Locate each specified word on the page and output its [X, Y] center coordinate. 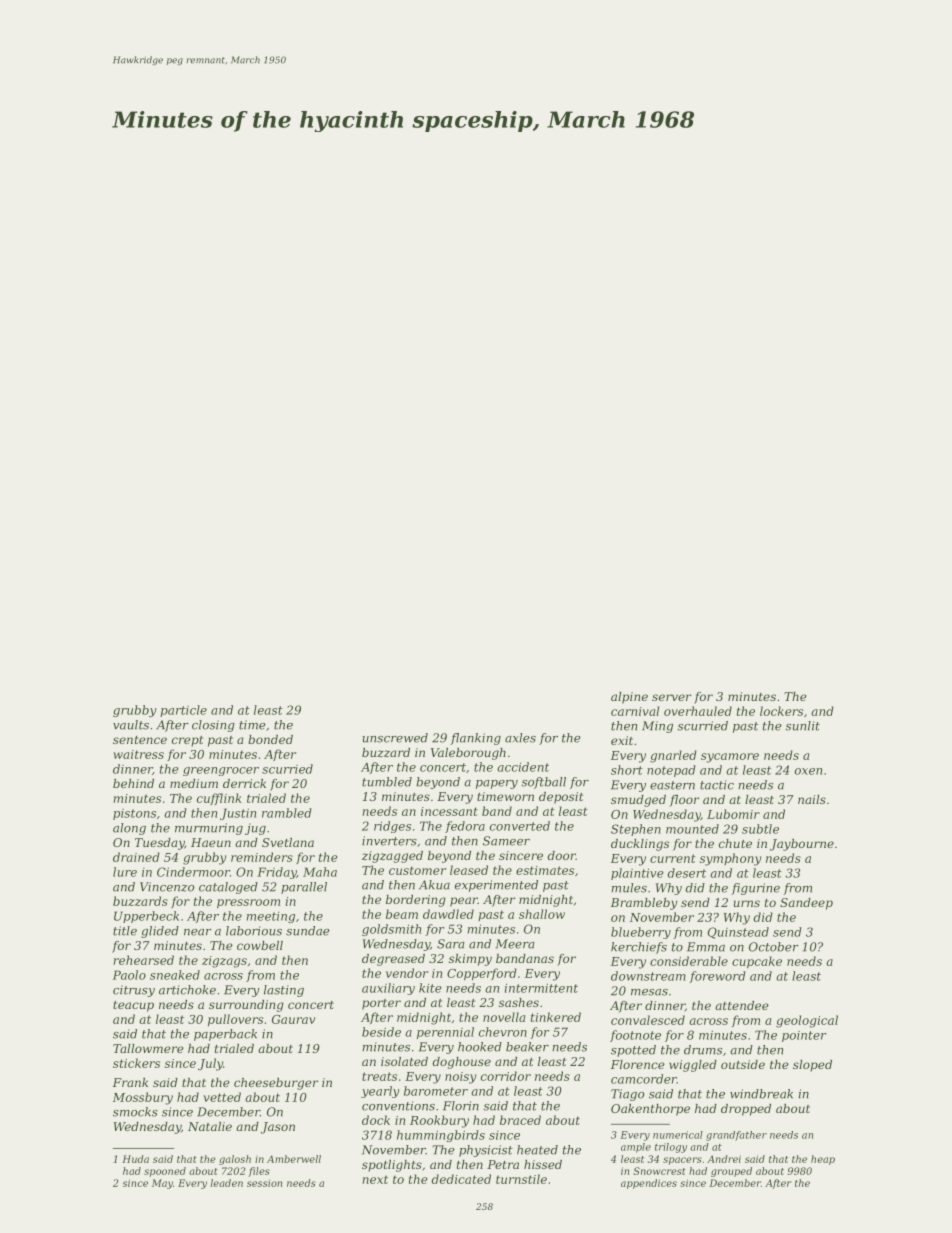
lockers [781, 711]
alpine [629, 698]
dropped [746, 1110]
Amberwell [294, 1159]
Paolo [129, 975]
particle [183, 711]
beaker [527, 1047]
